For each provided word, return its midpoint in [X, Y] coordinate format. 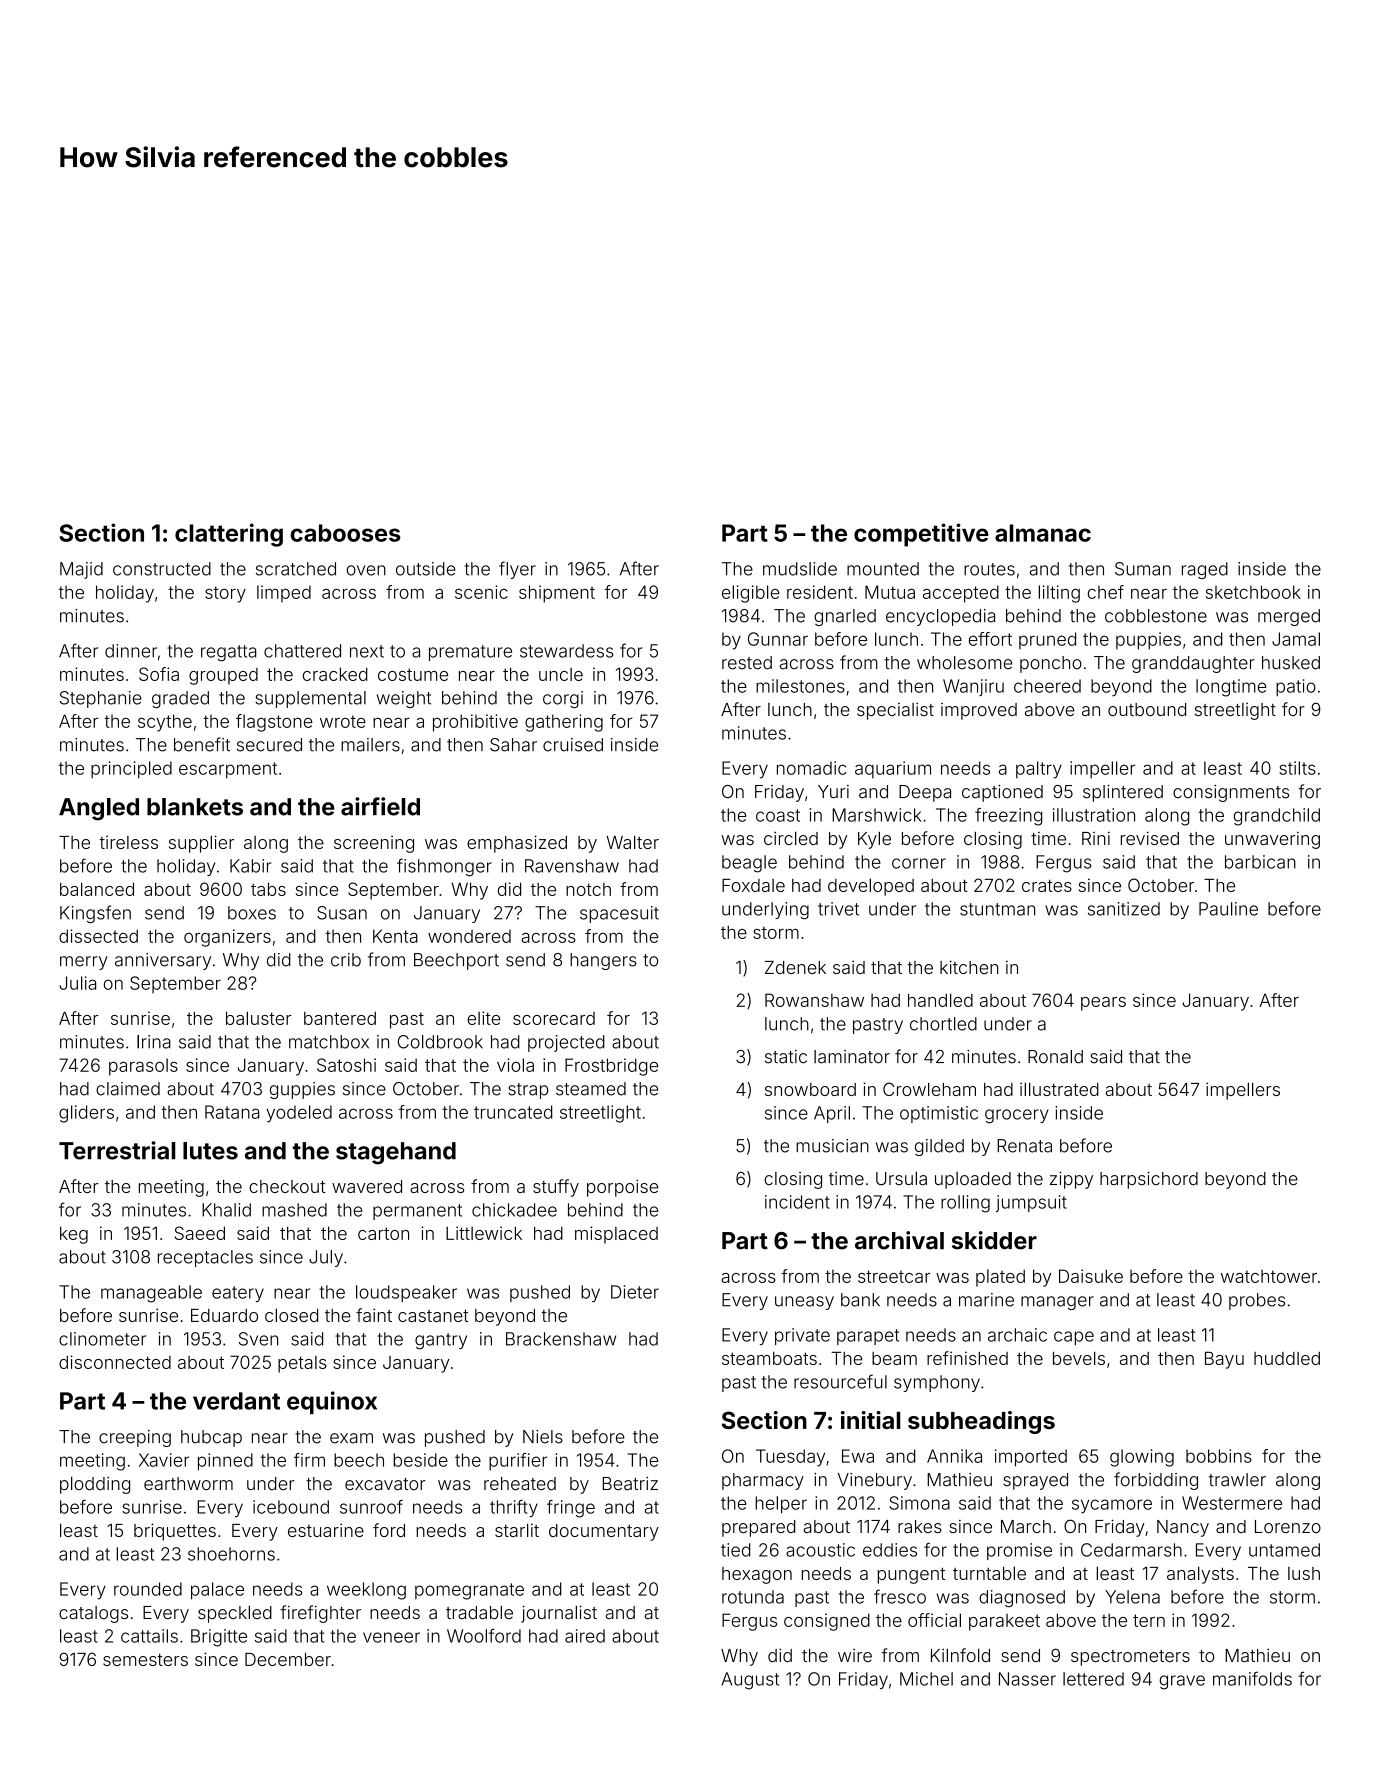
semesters [145, 1660]
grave [1182, 1682]
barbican [1260, 862]
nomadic [811, 768]
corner [919, 863]
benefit [202, 744]
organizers [227, 938]
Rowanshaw [814, 1000]
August [750, 1681]
